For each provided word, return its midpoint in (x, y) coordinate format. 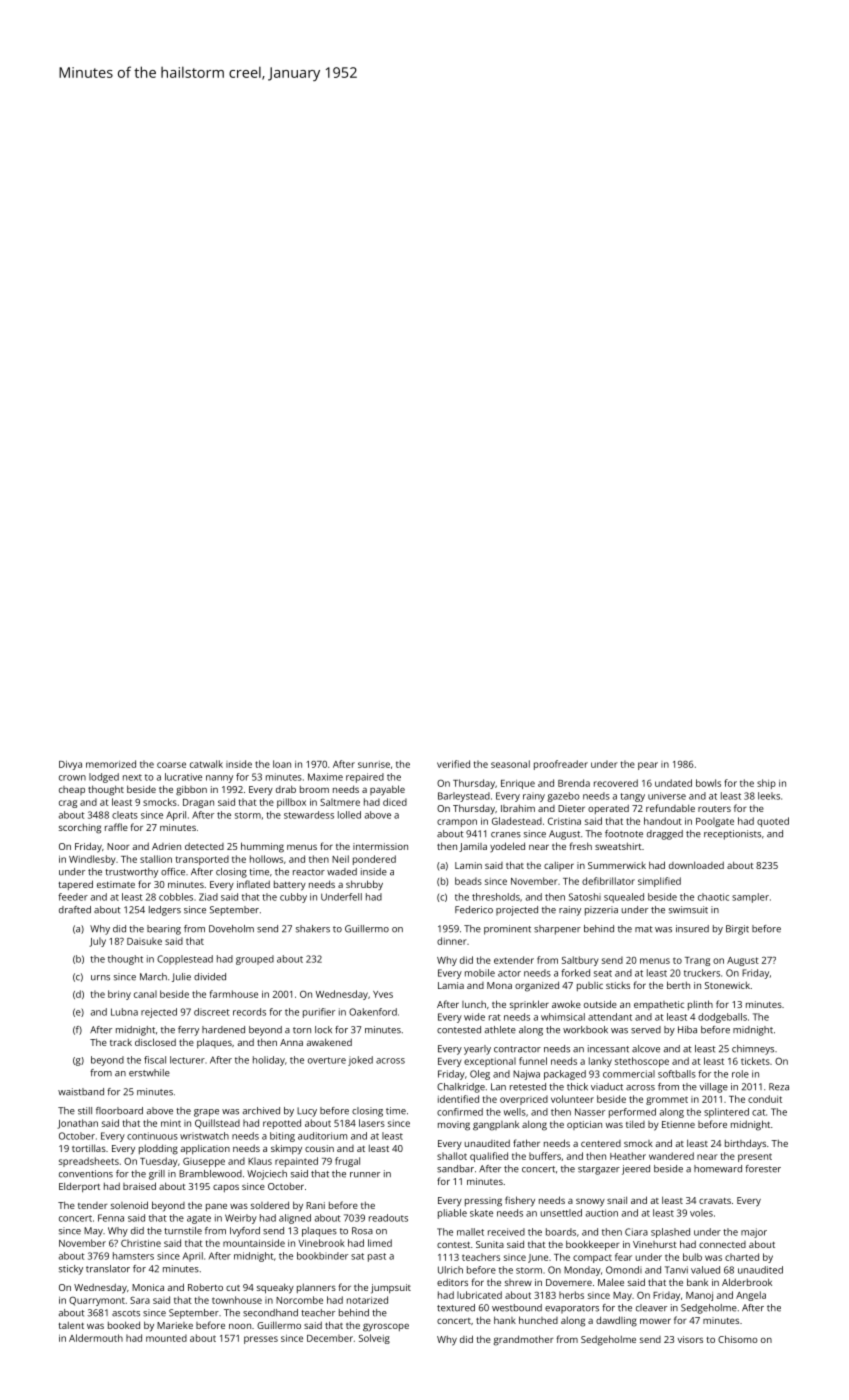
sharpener (557, 930)
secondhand (270, 1313)
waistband (81, 1092)
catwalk (206, 764)
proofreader (561, 765)
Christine (141, 1243)
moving (454, 1126)
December (330, 1338)
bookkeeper (592, 1245)
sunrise (374, 764)
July (97, 942)
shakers (313, 929)
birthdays (745, 1144)
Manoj (699, 1296)
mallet (470, 1232)
